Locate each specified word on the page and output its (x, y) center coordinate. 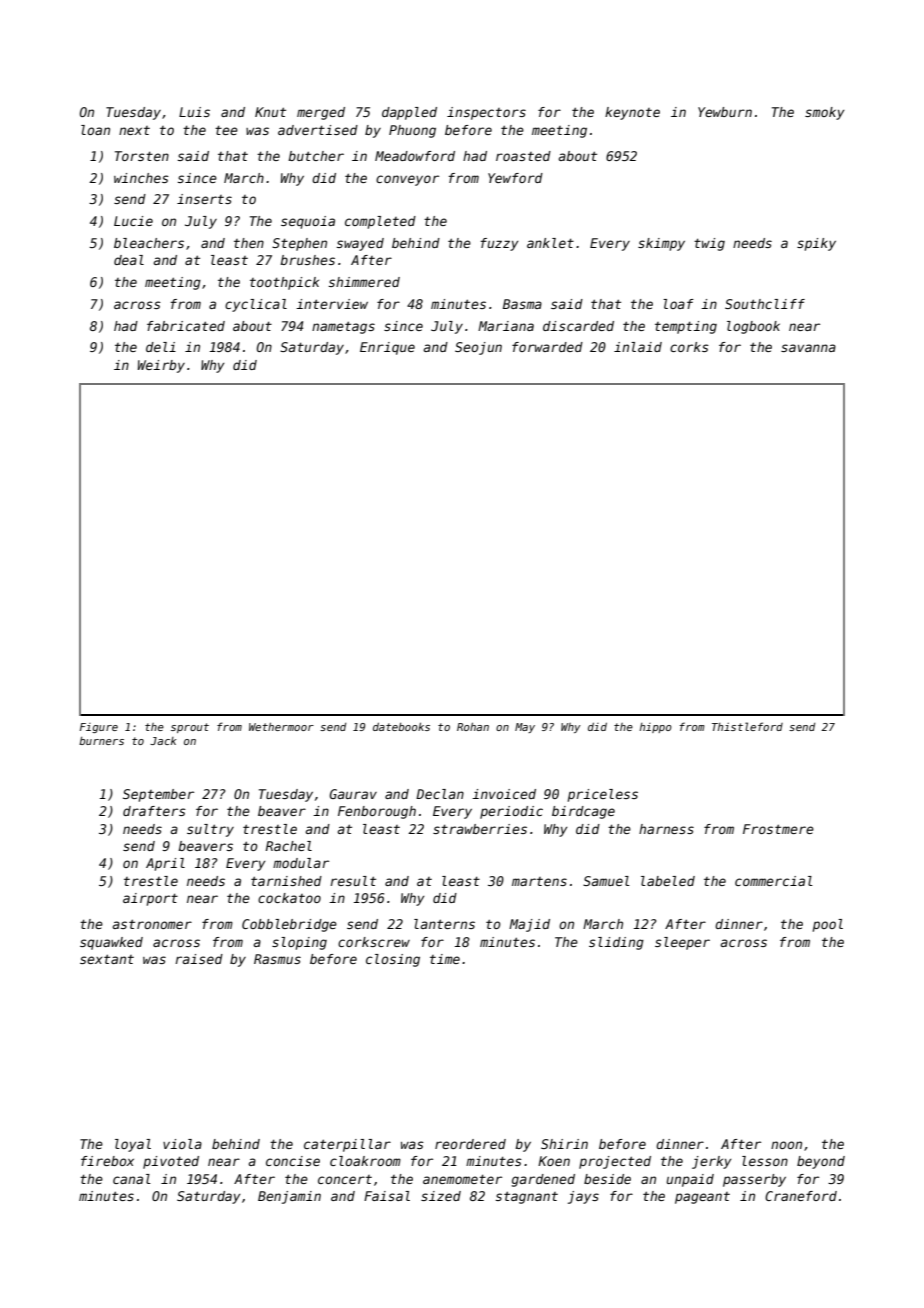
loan (95, 130)
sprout (190, 728)
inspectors (486, 113)
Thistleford (747, 726)
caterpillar (347, 1145)
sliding (616, 943)
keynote (632, 113)
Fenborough (377, 812)
